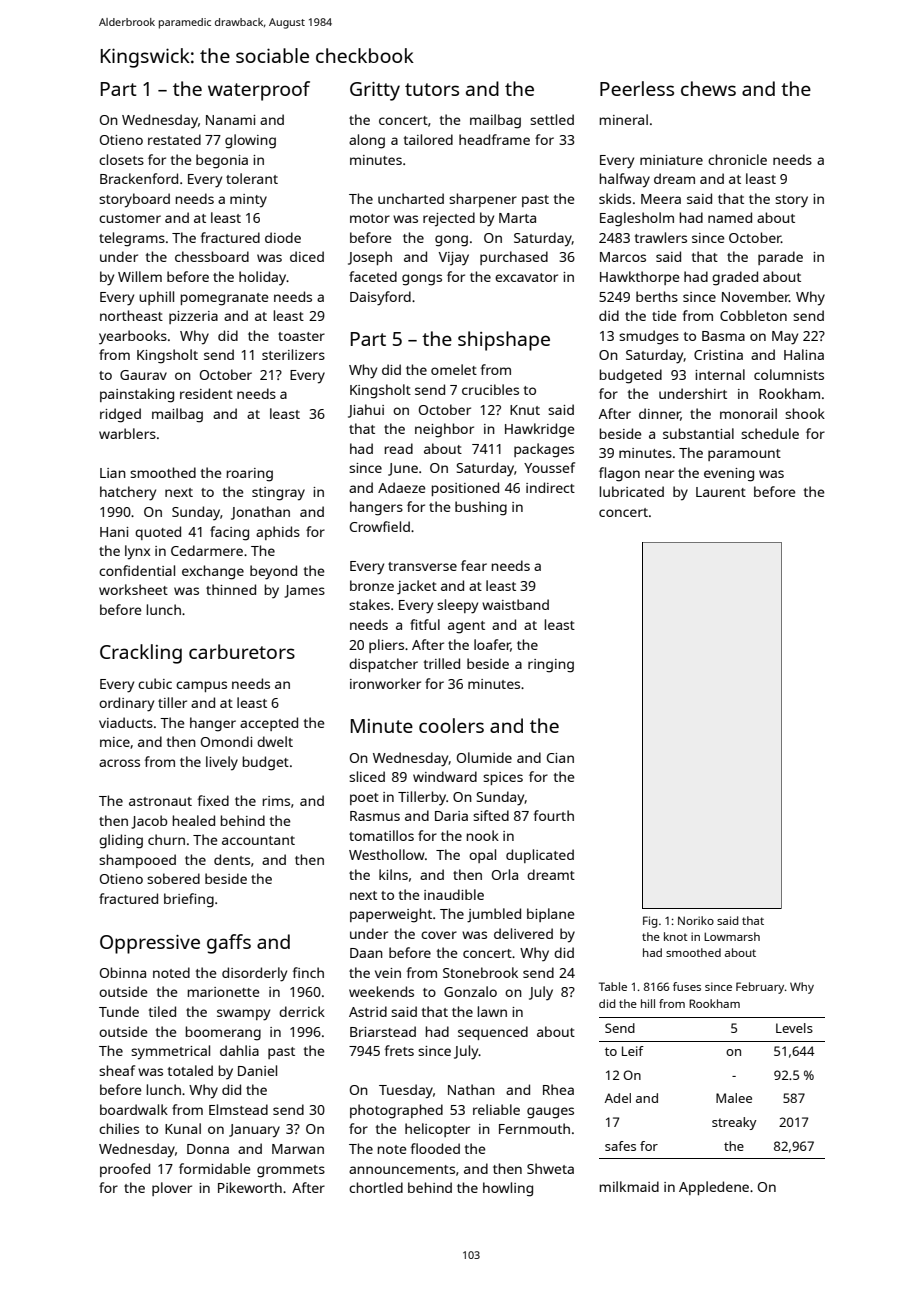 This document has width=924, height=1308. What do you see at coordinates (432, 89) in the document?
I see `tutors` at bounding box center [432, 89].
